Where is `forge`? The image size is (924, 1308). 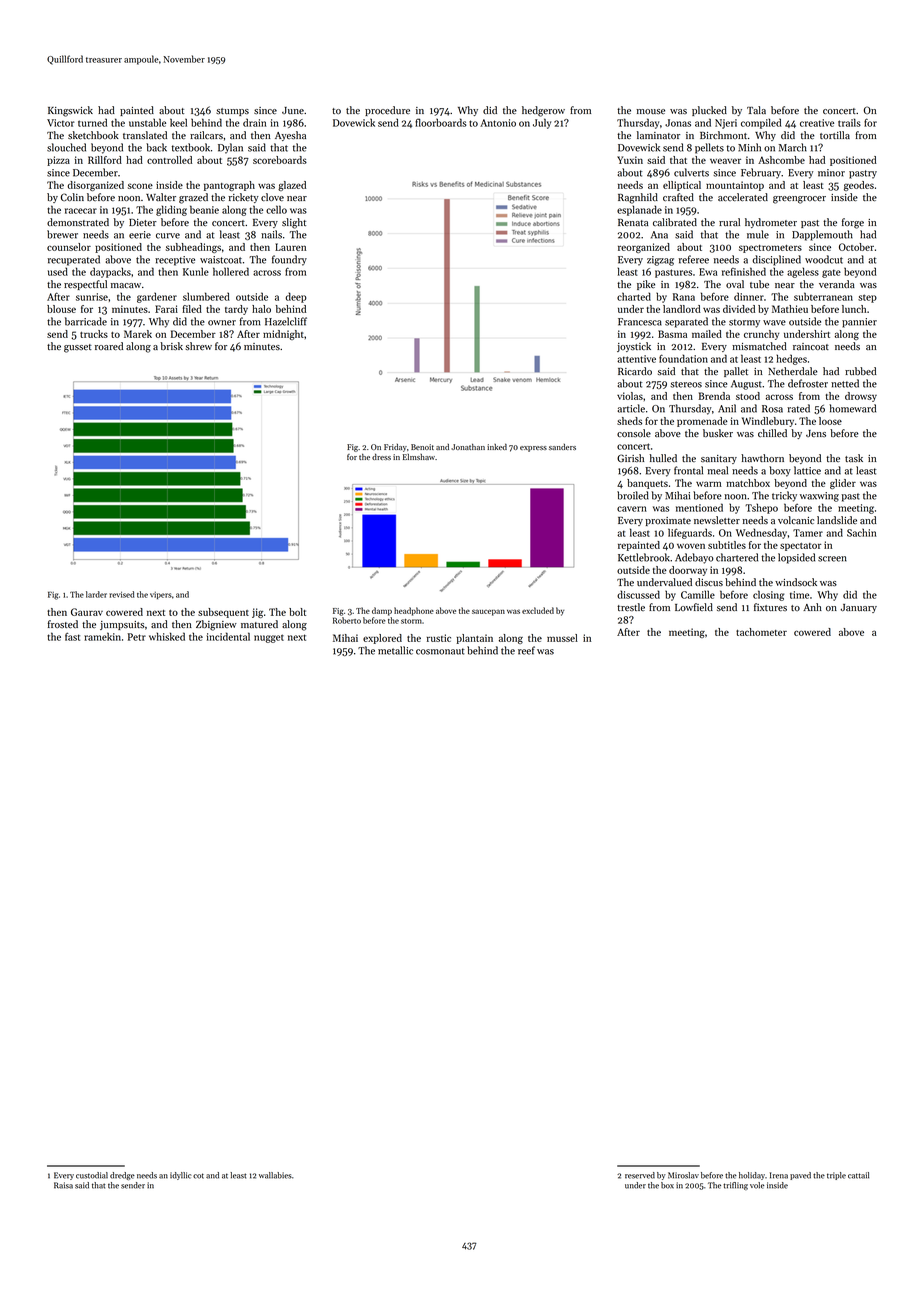 forge is located at coordinates (853, 223).
